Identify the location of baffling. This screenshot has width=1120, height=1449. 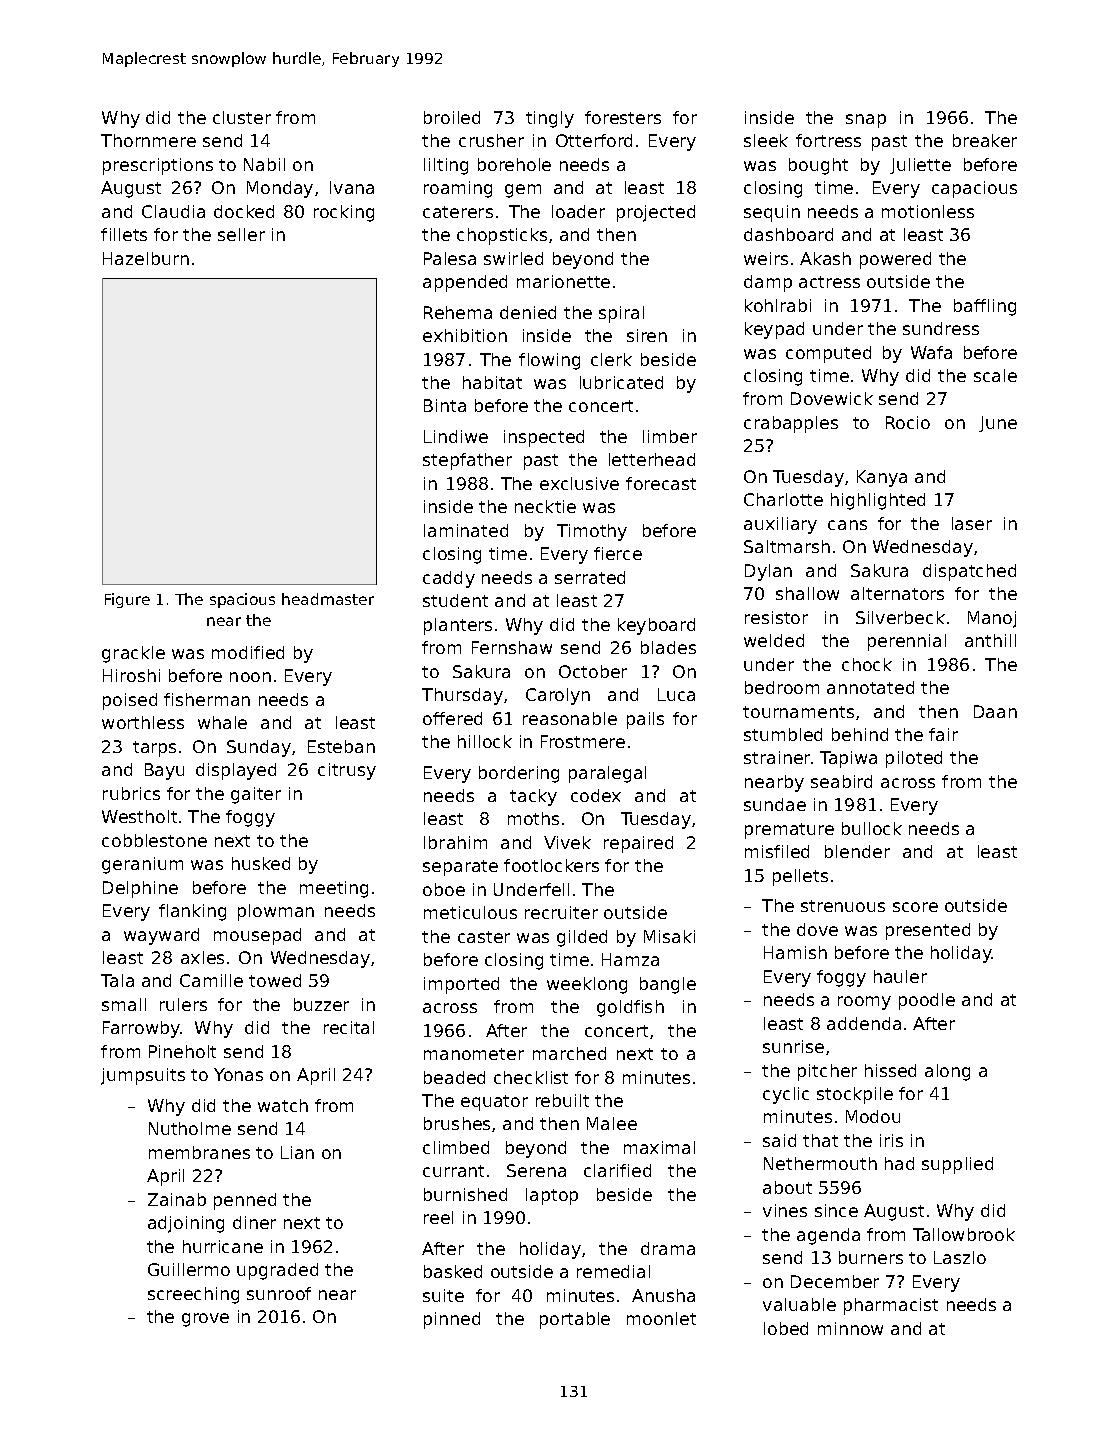
(985, 307).
